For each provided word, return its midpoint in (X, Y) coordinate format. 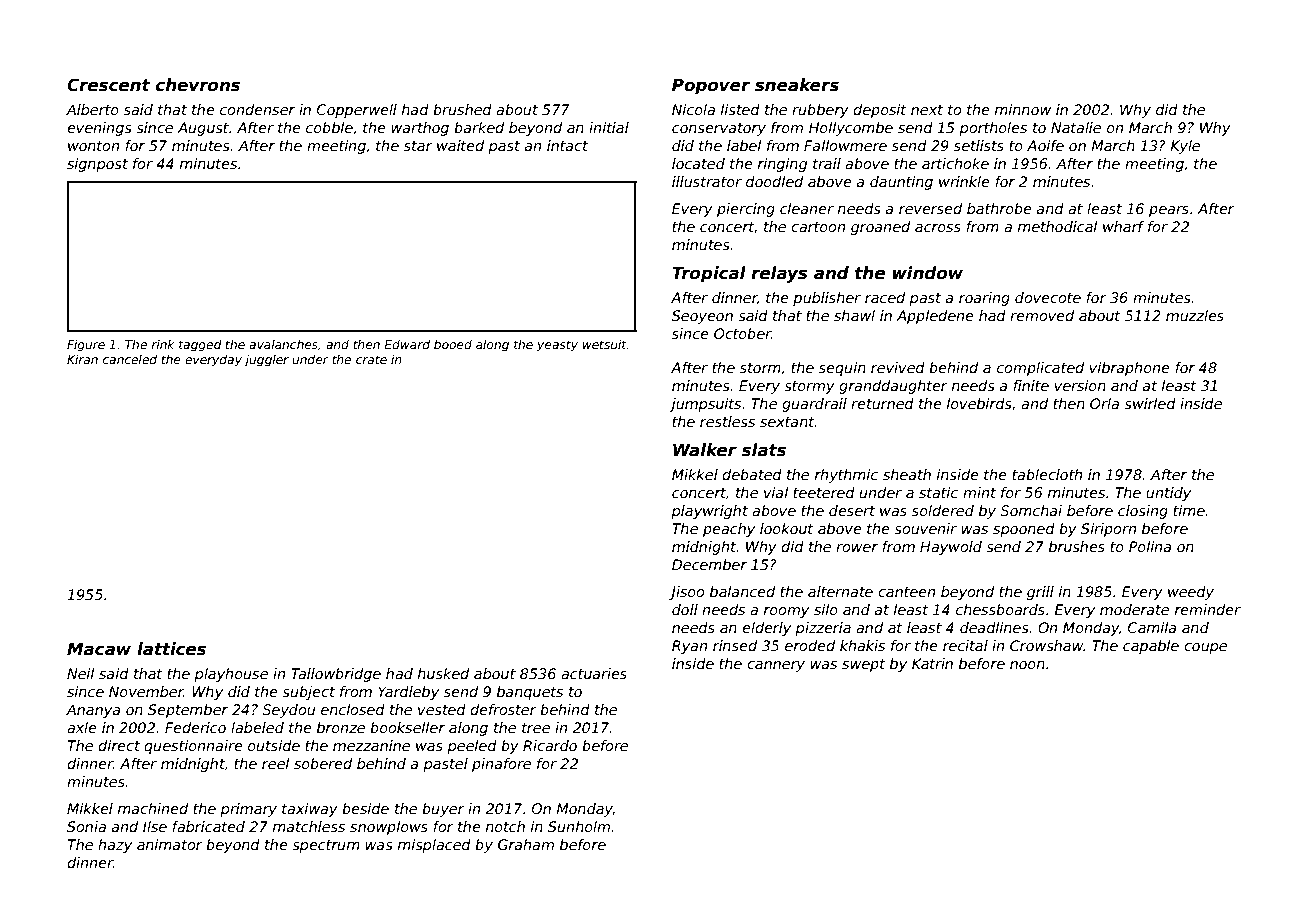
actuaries (594, 673)
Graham (526, 844)
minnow (1023, 109)
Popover (711, 86)
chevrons (198, 85)
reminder (1208, 609)
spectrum (326, 846)
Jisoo (686, 593)
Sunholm (579, 826)
